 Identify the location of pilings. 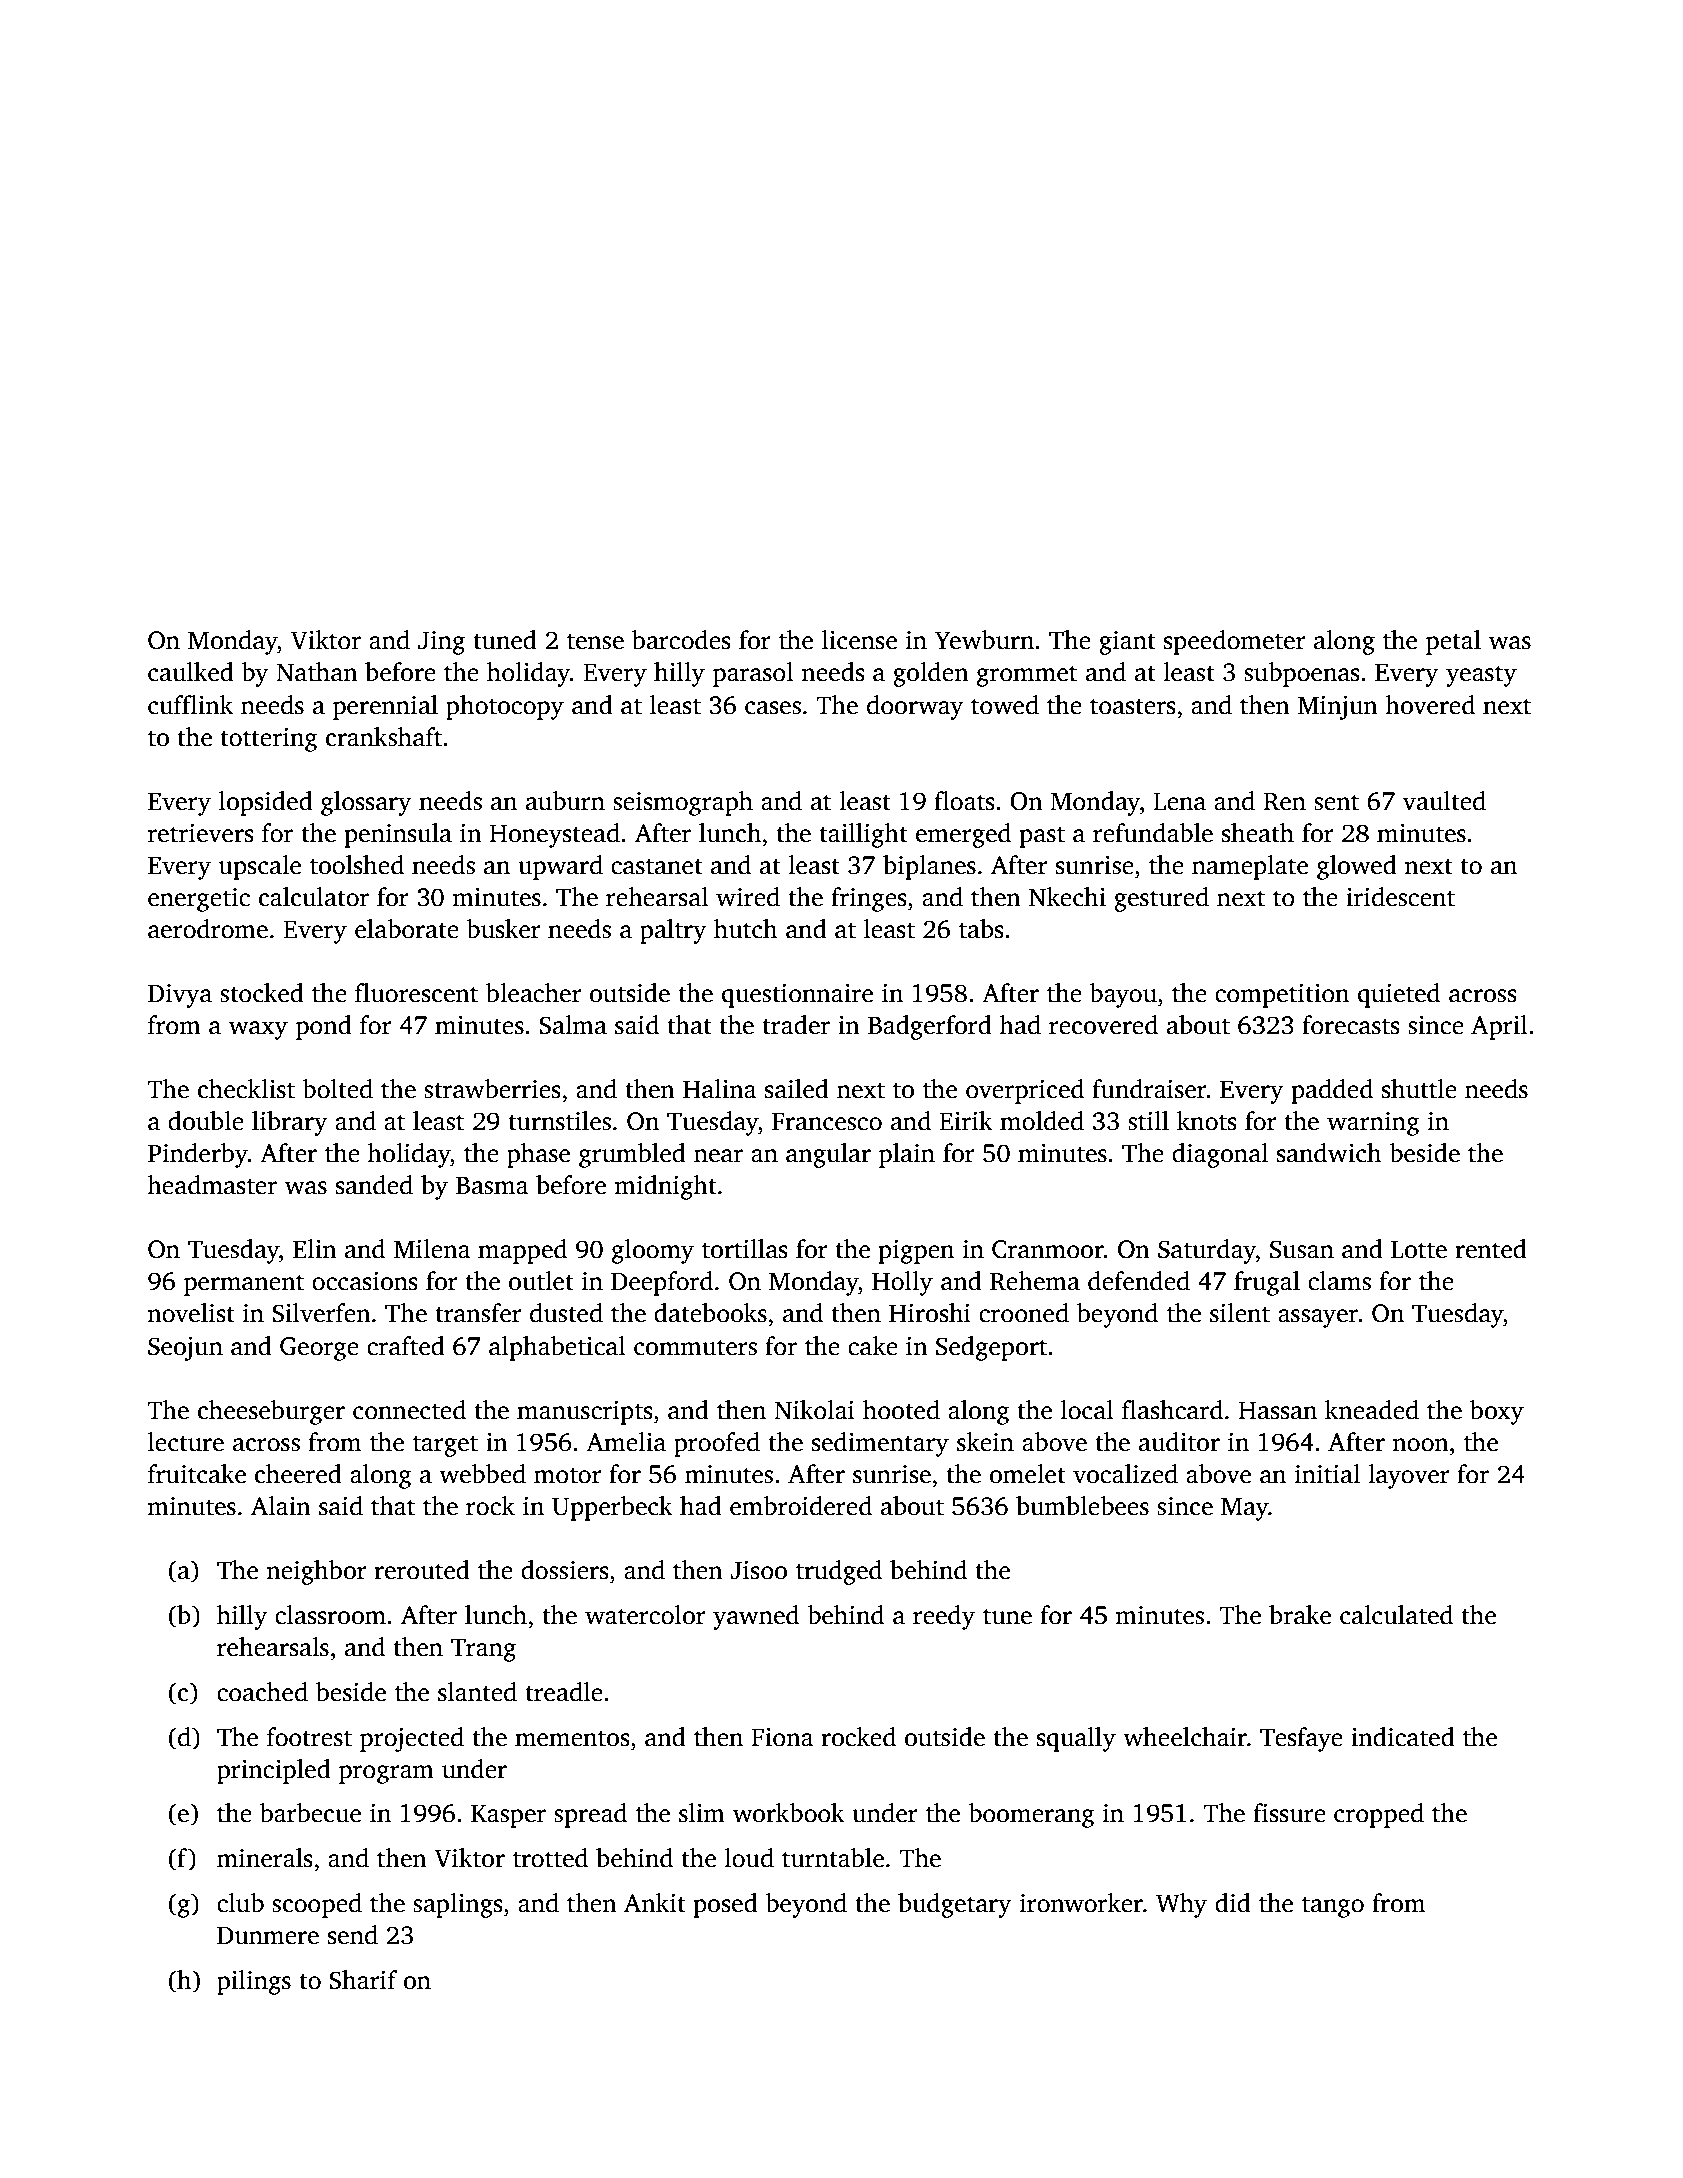
(254, 1982).
